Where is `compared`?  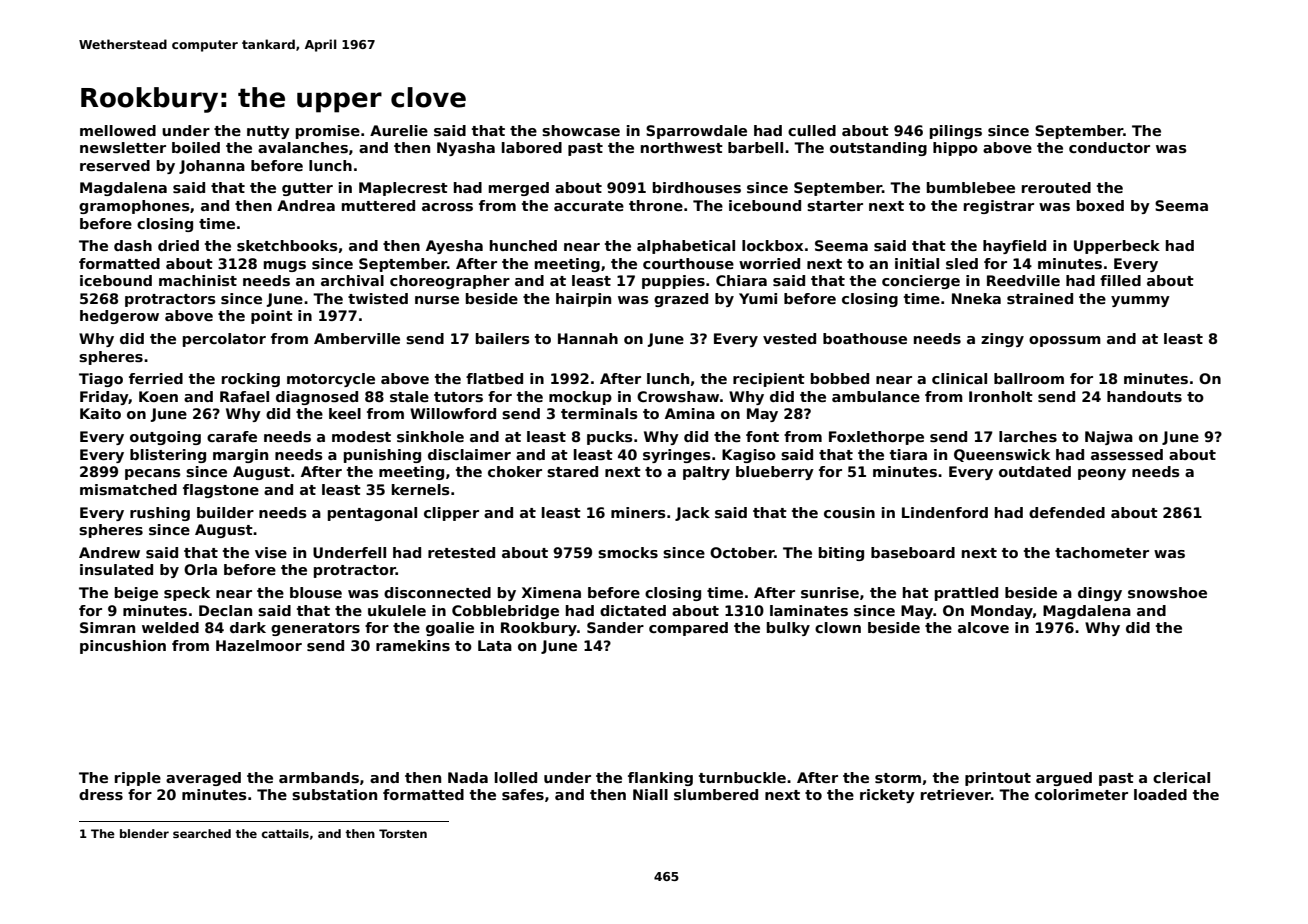
compared is located at coordinates (688, 629).
